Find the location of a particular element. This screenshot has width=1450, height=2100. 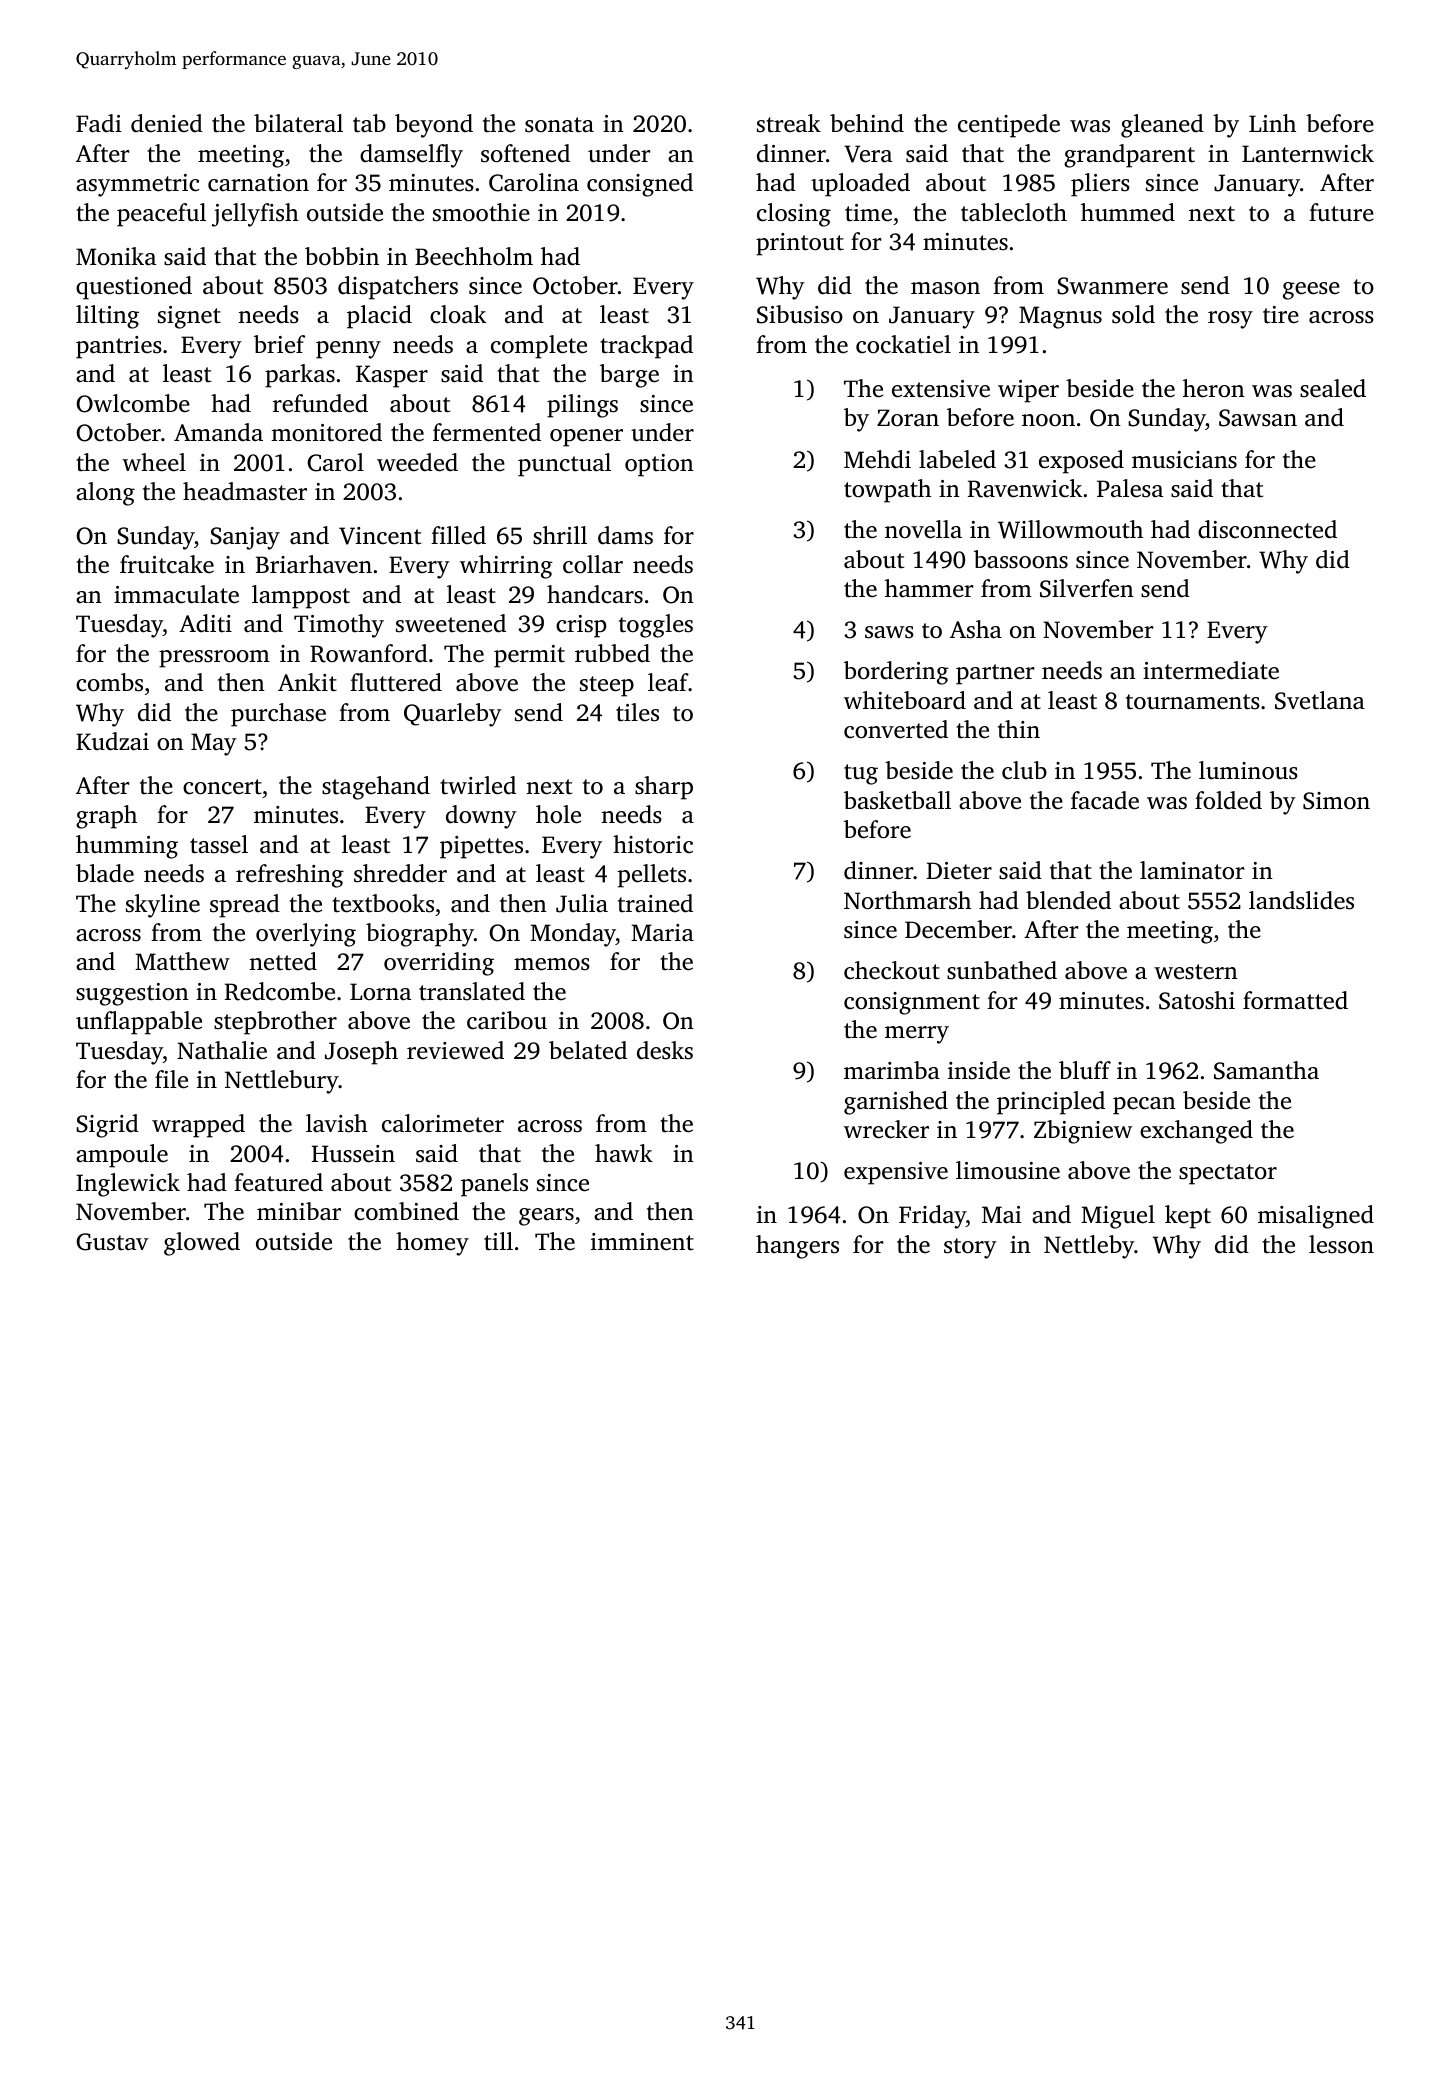

overlying is located at coordinates (306, 935).
